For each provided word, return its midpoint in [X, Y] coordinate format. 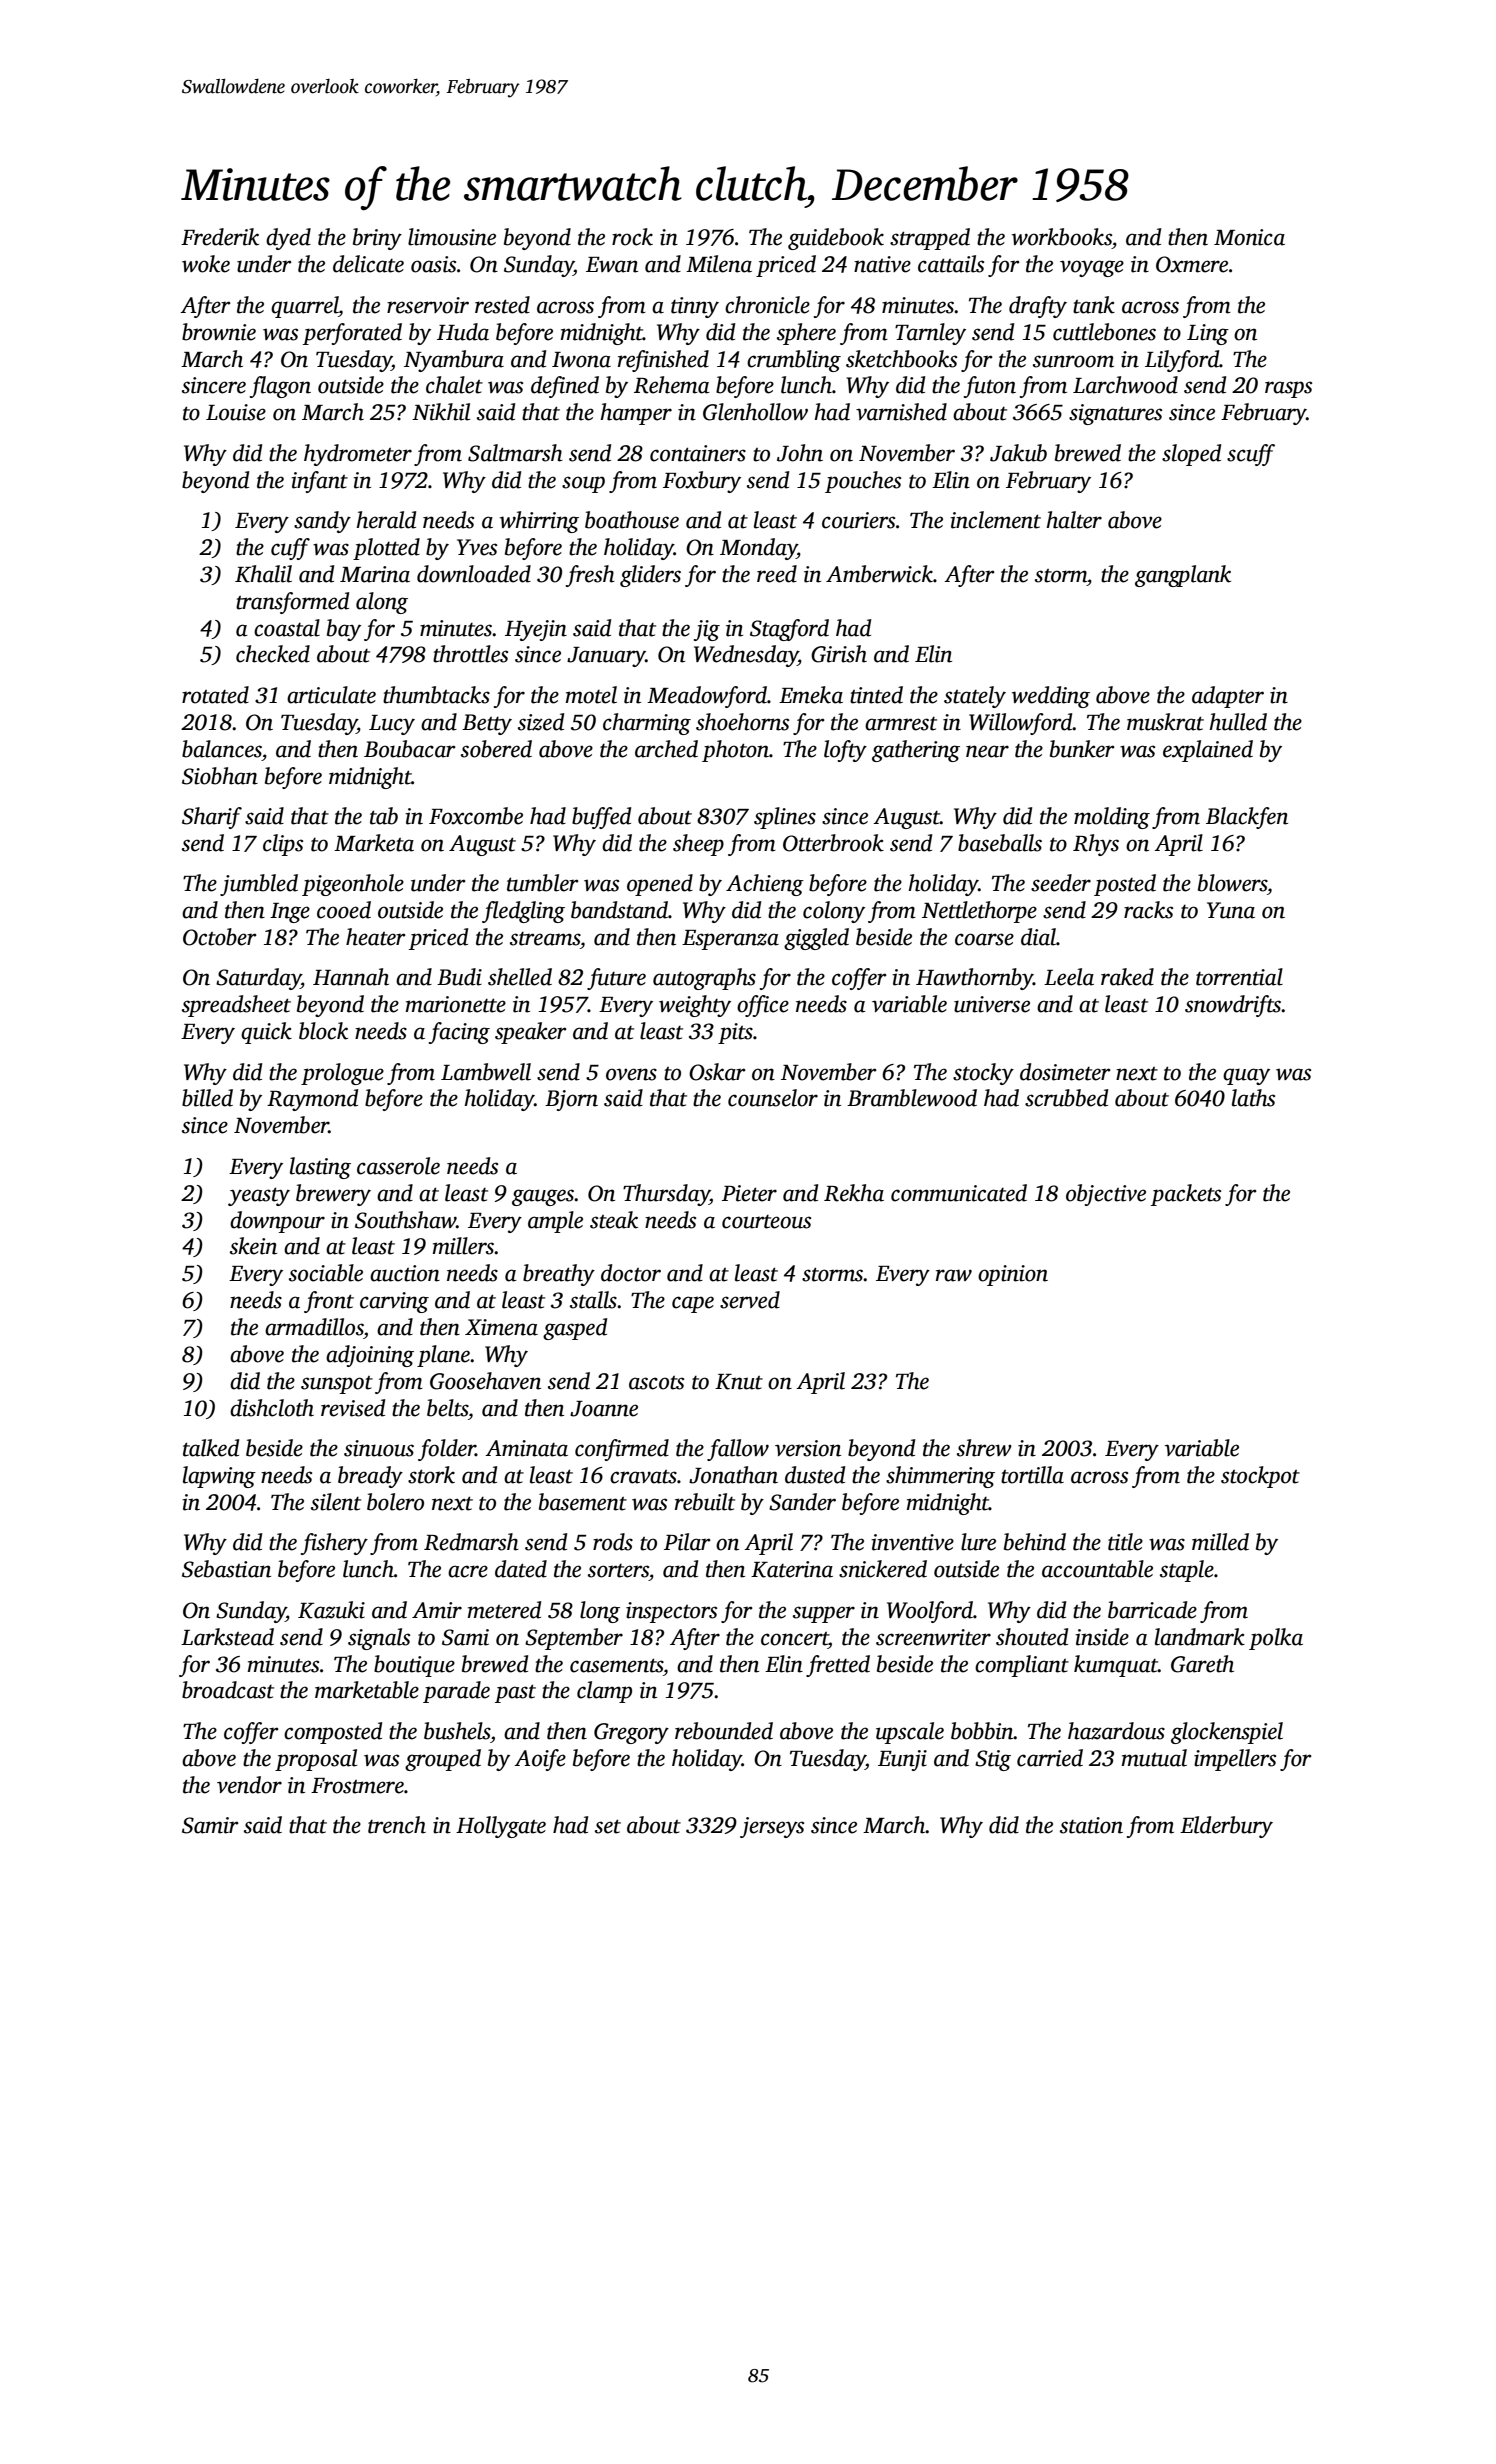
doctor [631, 1273]
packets [1186, 1195]
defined [565, 387]
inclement [995, 520]
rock [632, 237]
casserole [398, 1166]
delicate [368, 264]
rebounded [724, 1731]
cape [693, 1304]
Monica [1249, 237]
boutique [414, 1666]
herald [386, 520]
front [329, 1302]
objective [1106, 1195]
